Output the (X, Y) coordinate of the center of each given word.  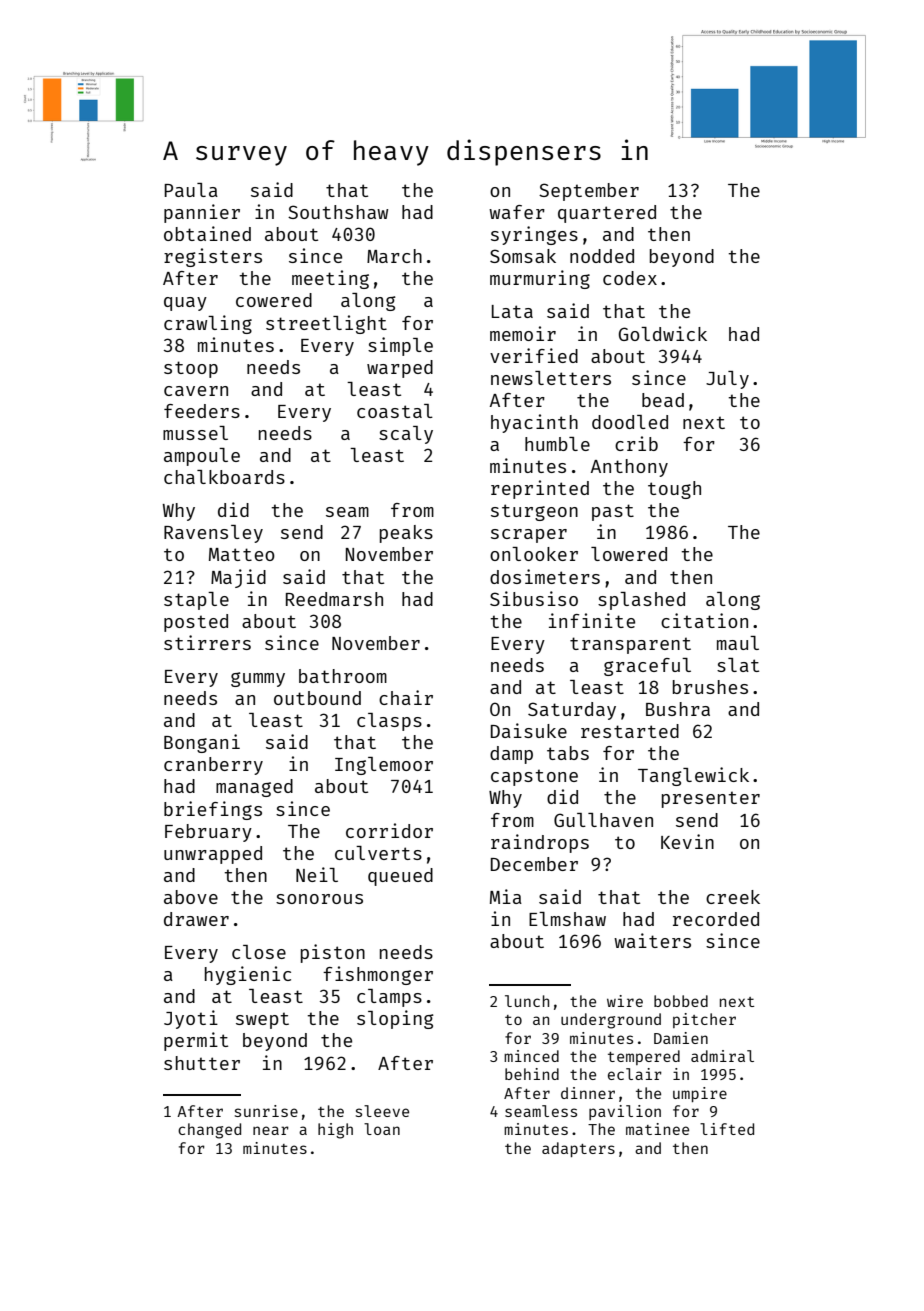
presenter (711, 799)
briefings (213, 810)
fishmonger (378, 975)
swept (262, 1020)
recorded (716, 919)
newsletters (551, 378)
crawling (208, 324)
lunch (527, 1001)
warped (400, 369)
